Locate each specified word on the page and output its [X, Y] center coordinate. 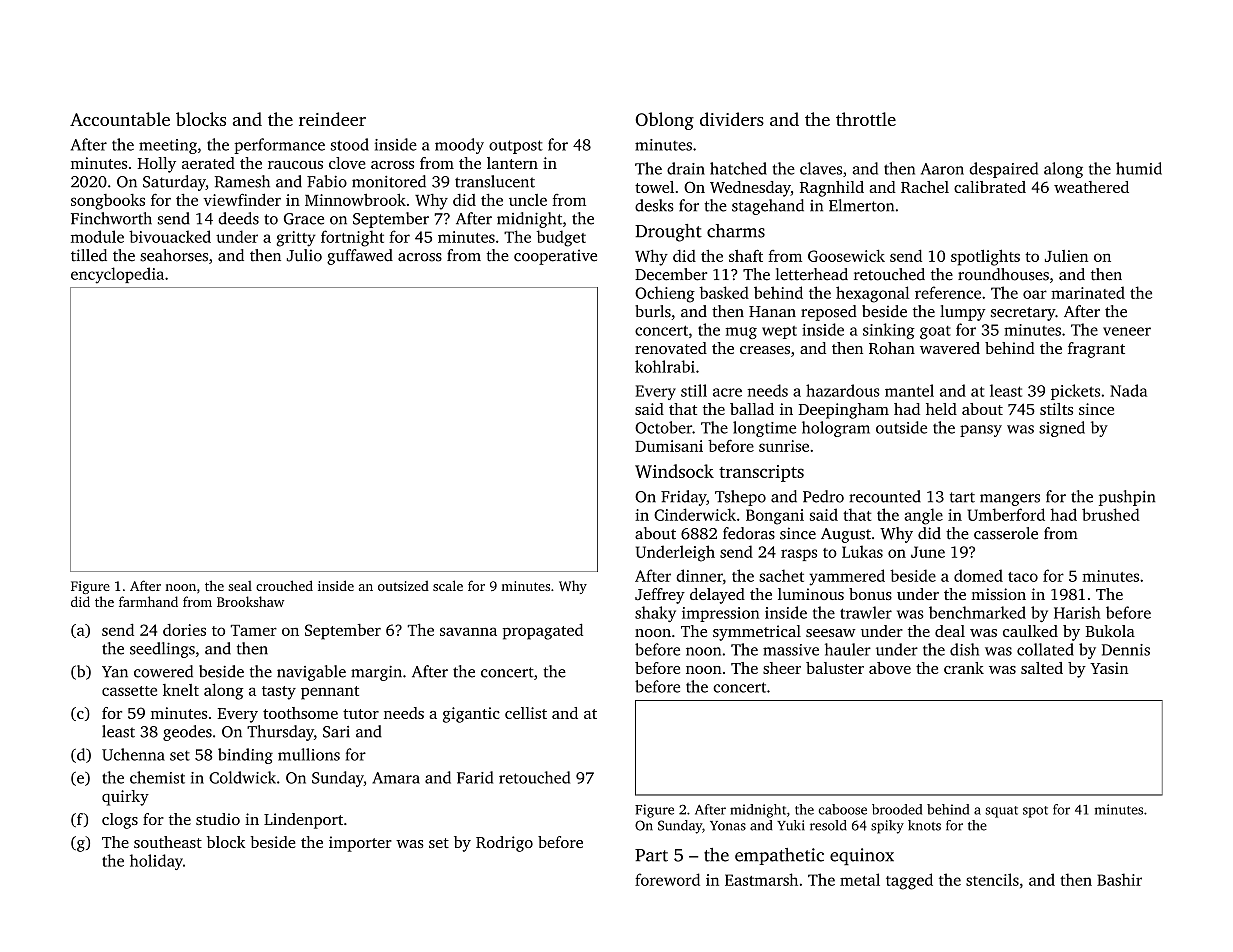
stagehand [768, 207]
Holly [156, 165]
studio [218, 819]
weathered [1091, 187]
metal [860, 879]
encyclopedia [117, 275]
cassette [129, 691]
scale [448, 585]
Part [651, 855]
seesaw [831, 633]
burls [653, 311]
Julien [1066, 256]
